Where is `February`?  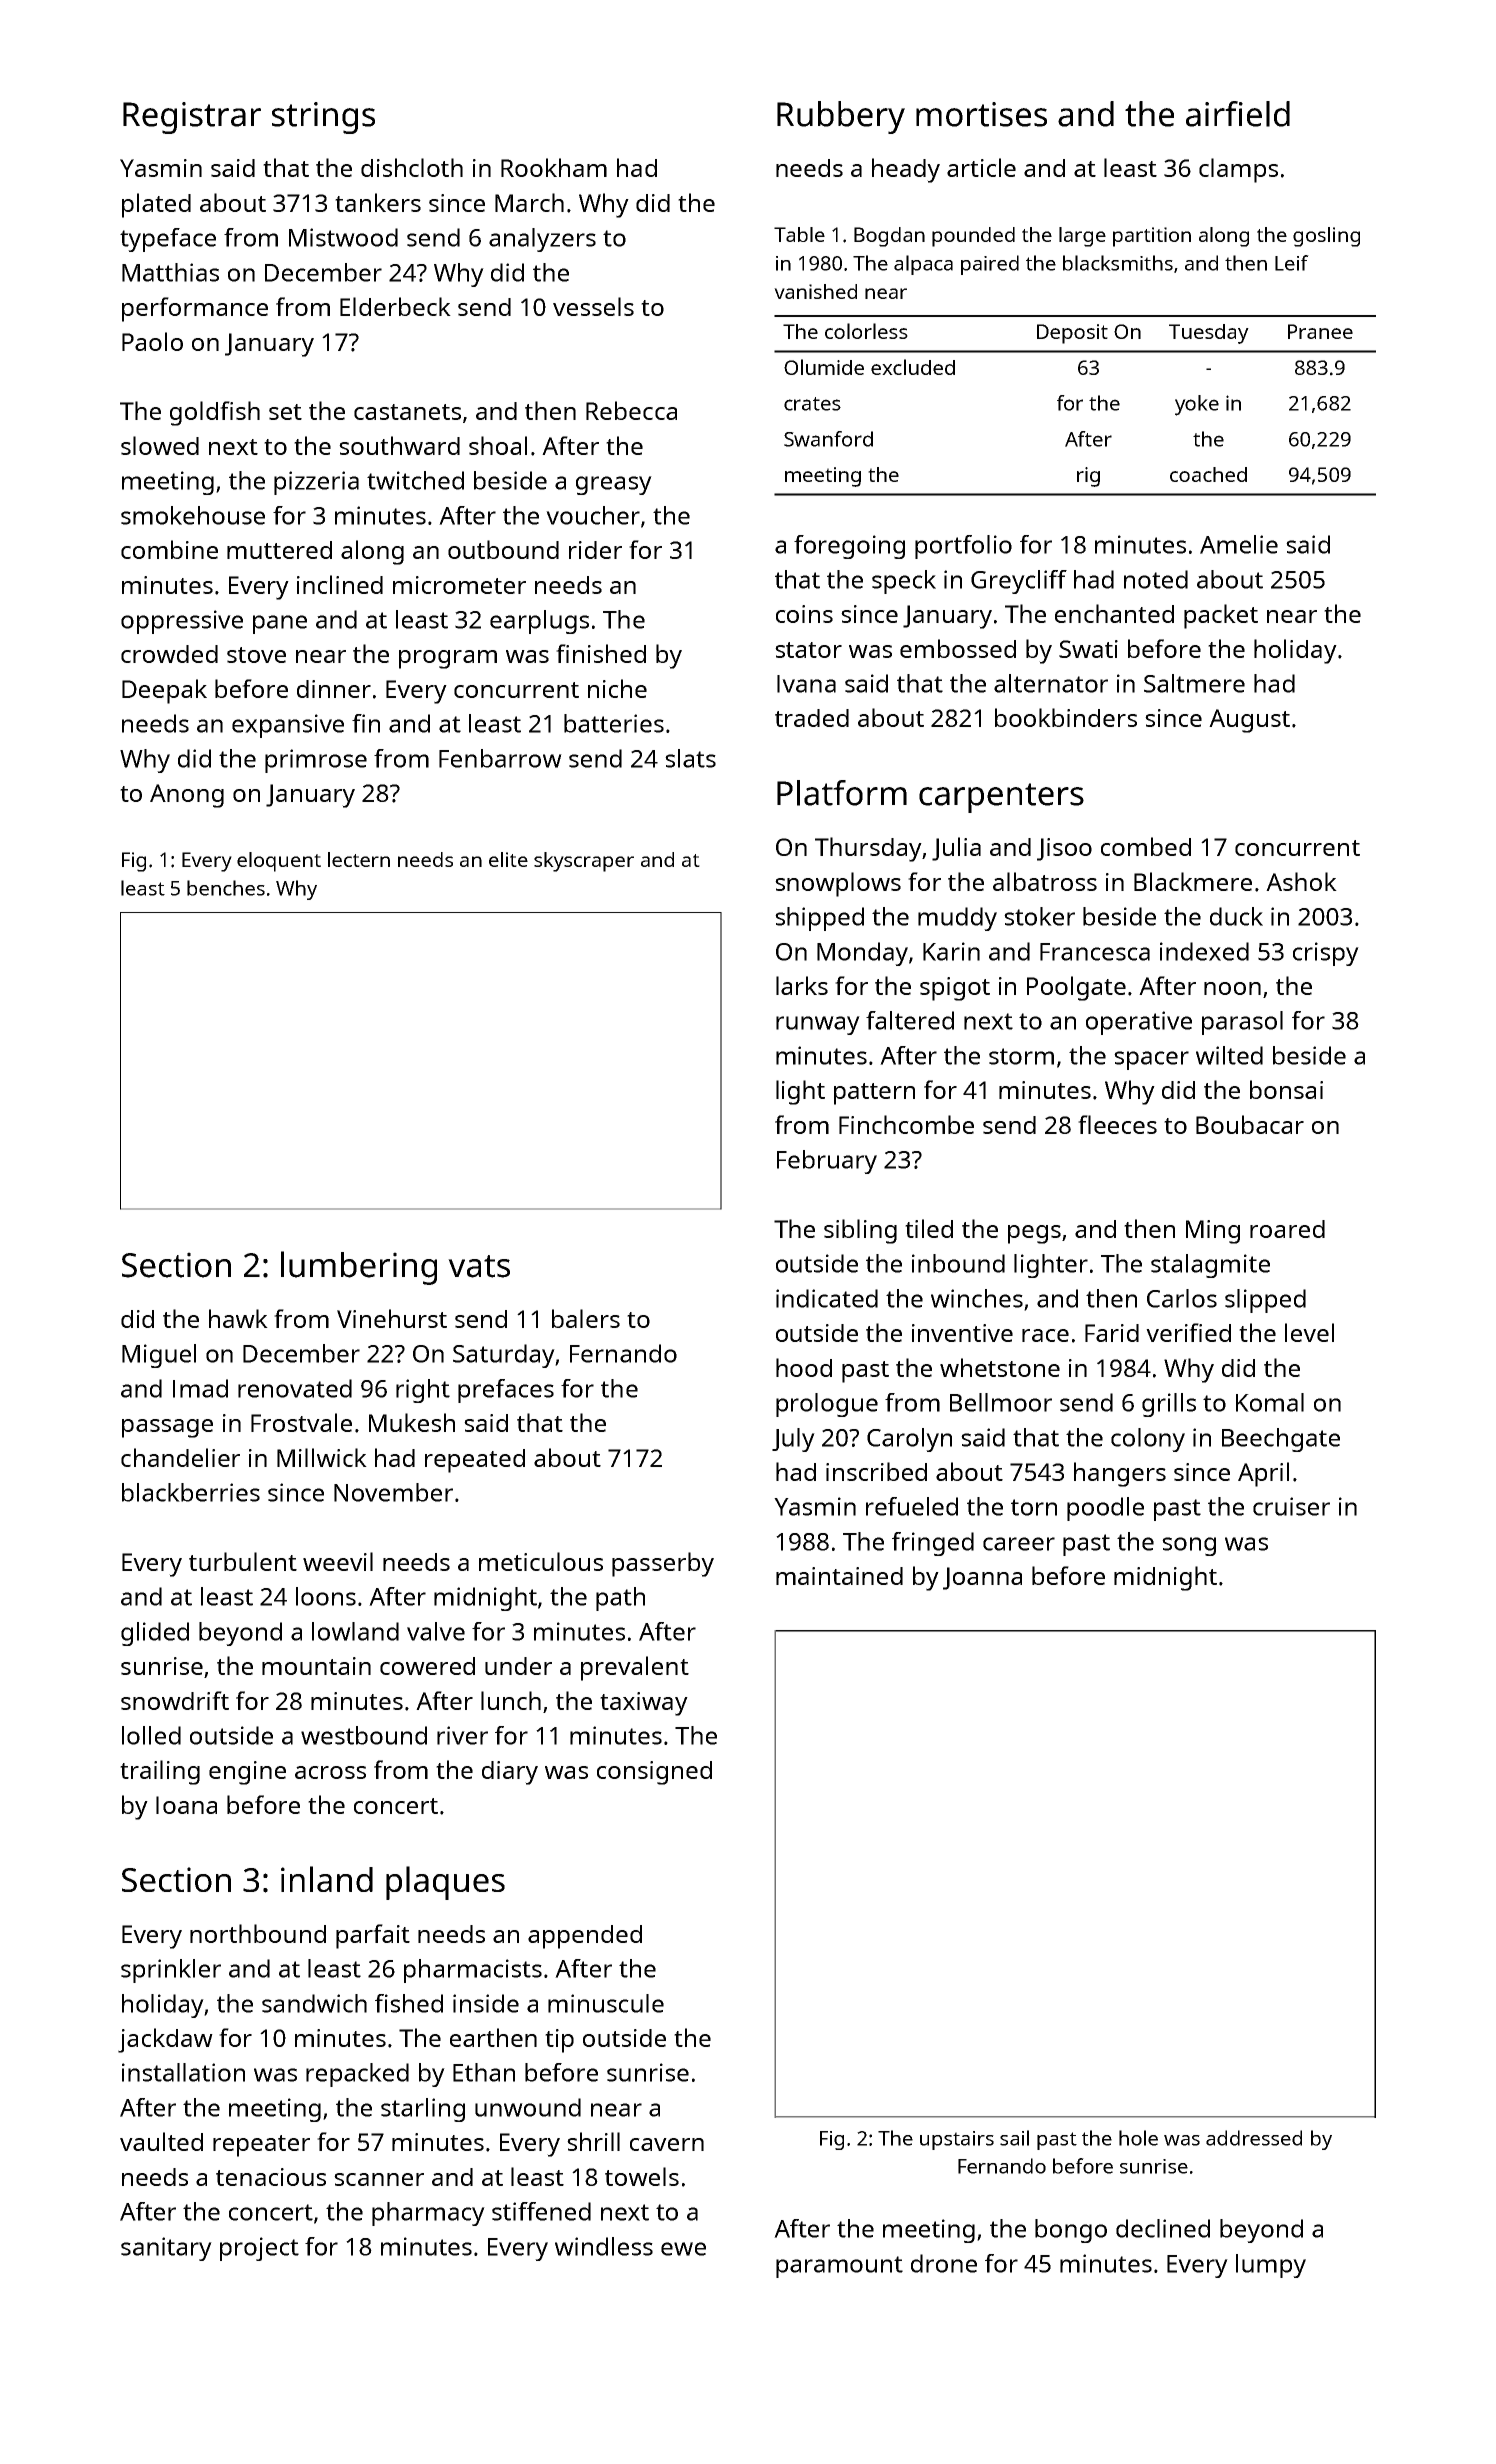
February is located at coordinates (827, 1162).
